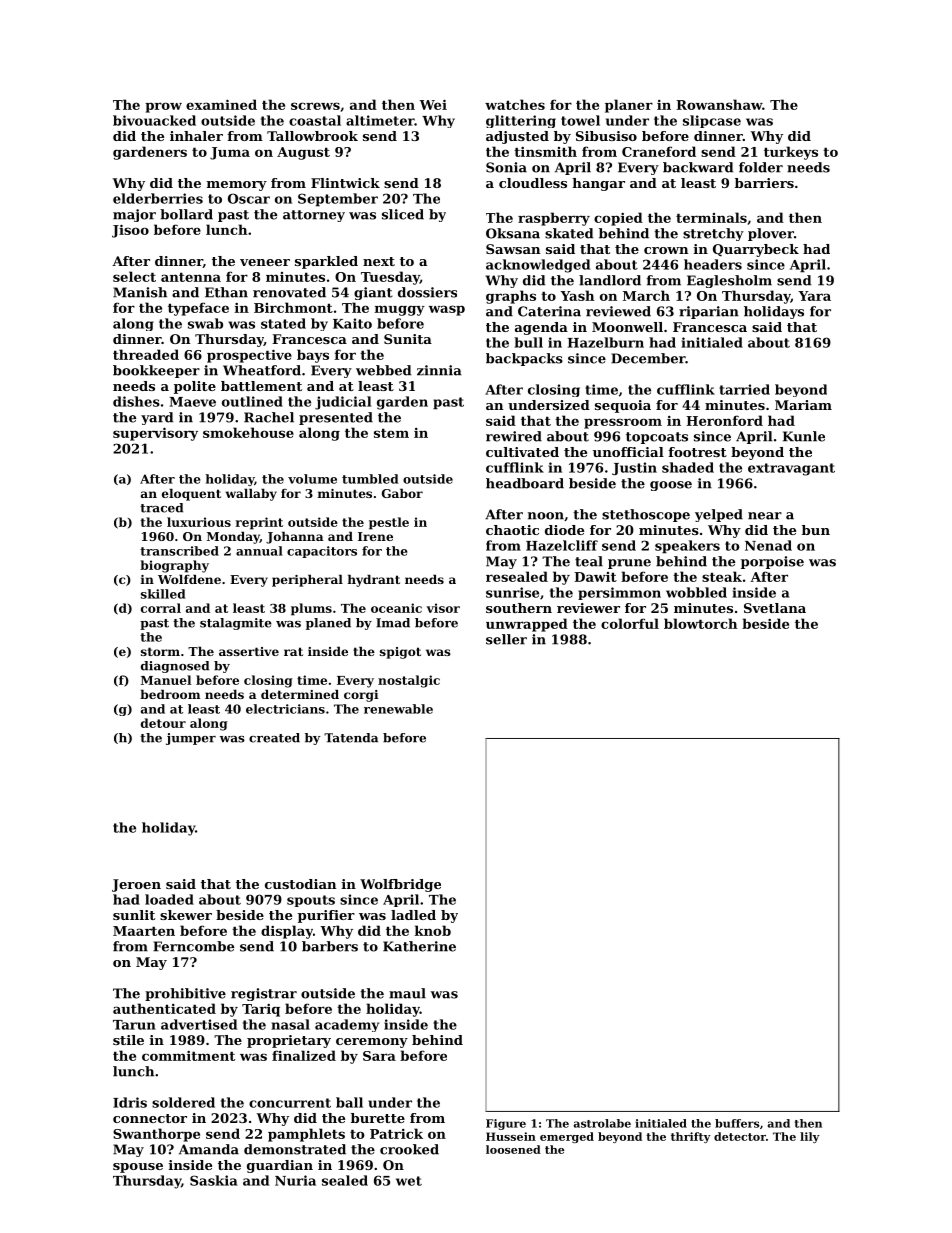 The height and width of the screenshot is (1233, 952). I want to click on Yara, so click(814, 296).
